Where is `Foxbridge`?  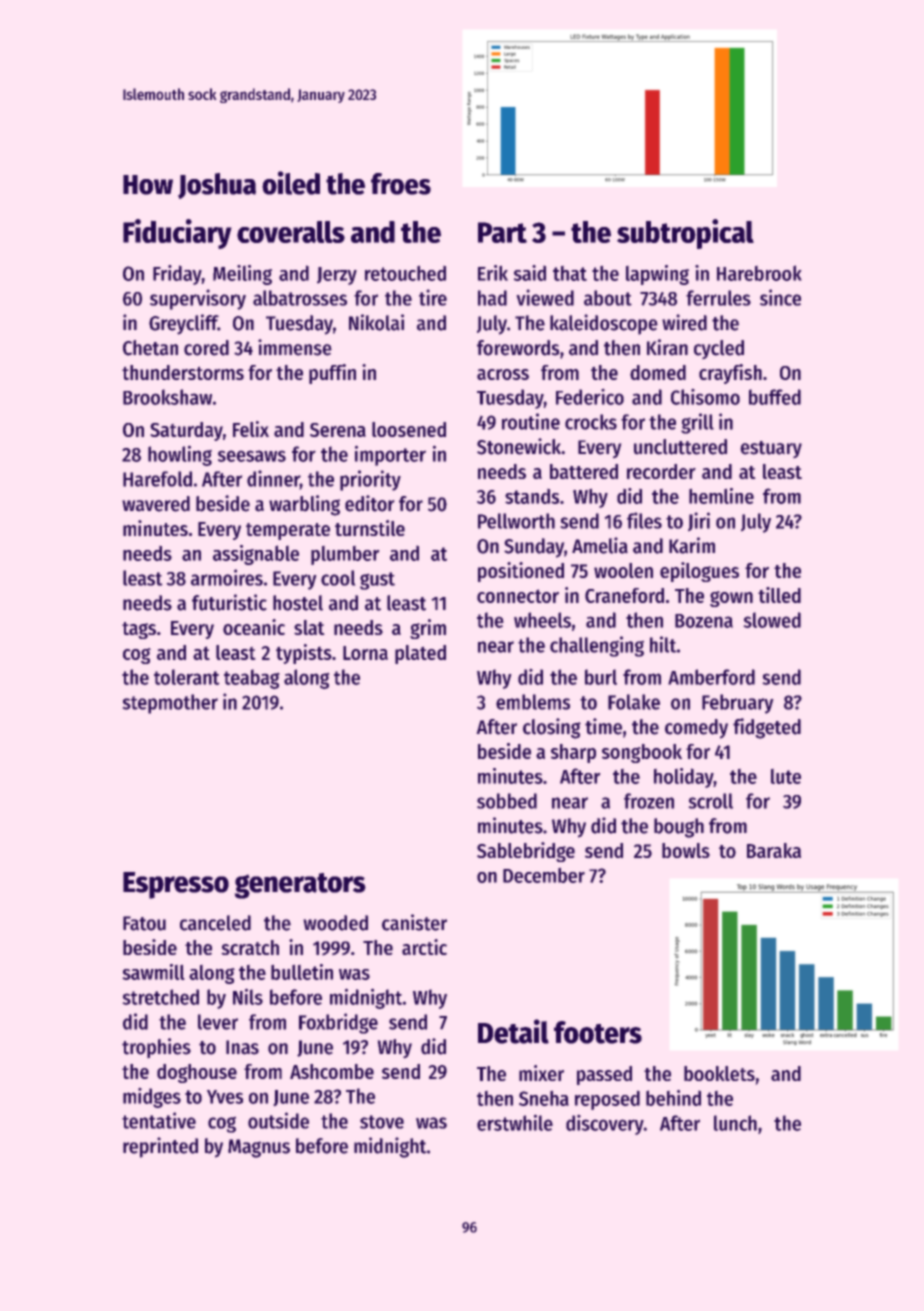 Foxbridge is located at coordinates (338, 1023).
